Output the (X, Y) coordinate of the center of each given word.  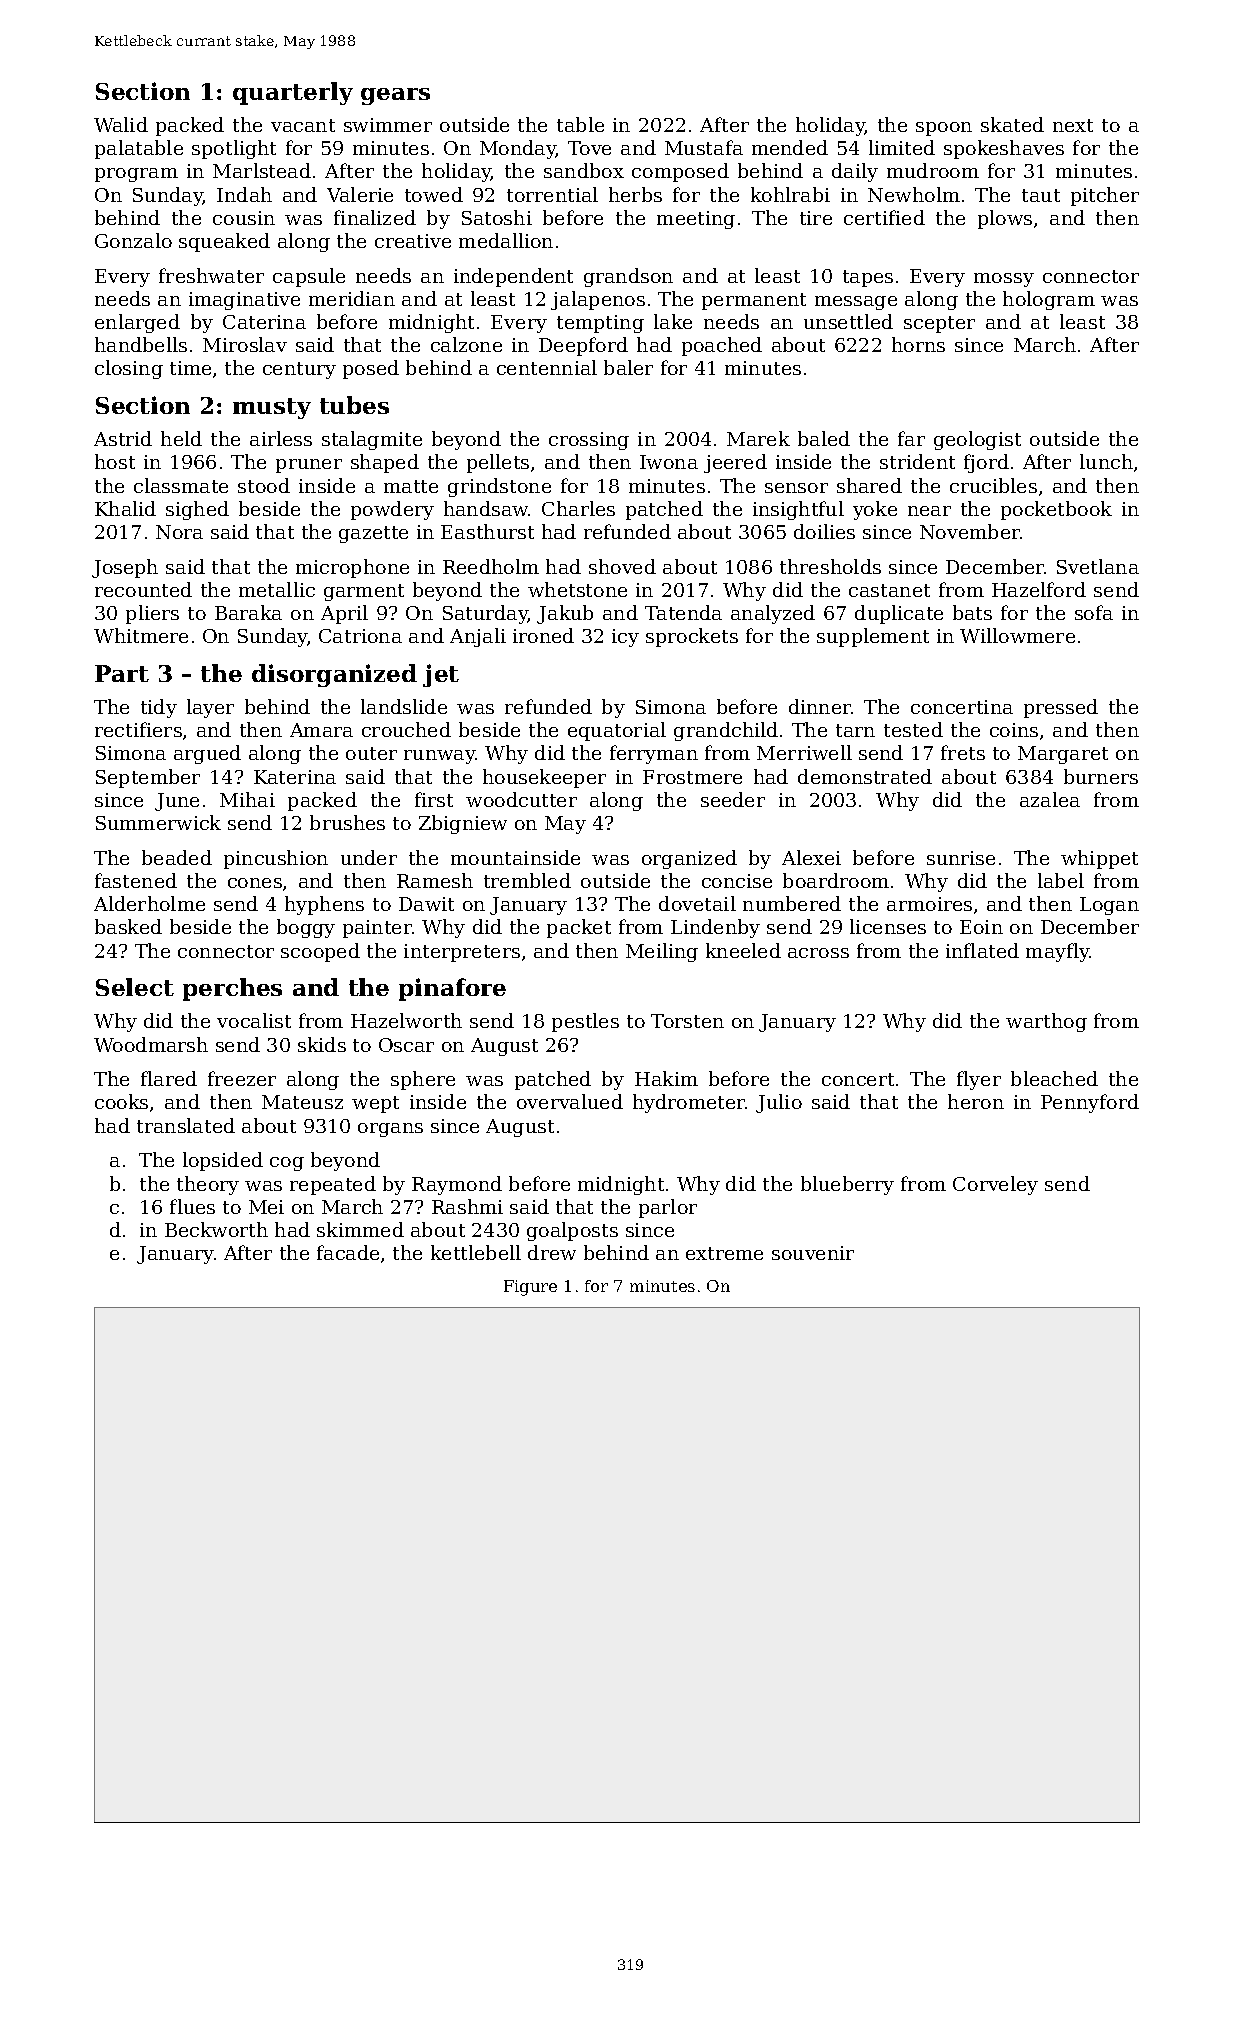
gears (395, 96)
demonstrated (865, 776)
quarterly (293, 93)
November (970, 531)
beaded (177, 857)
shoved (622, 566)
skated (1012, 124)
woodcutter (521, 799)
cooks (121, 1101)
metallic (277, 589)
